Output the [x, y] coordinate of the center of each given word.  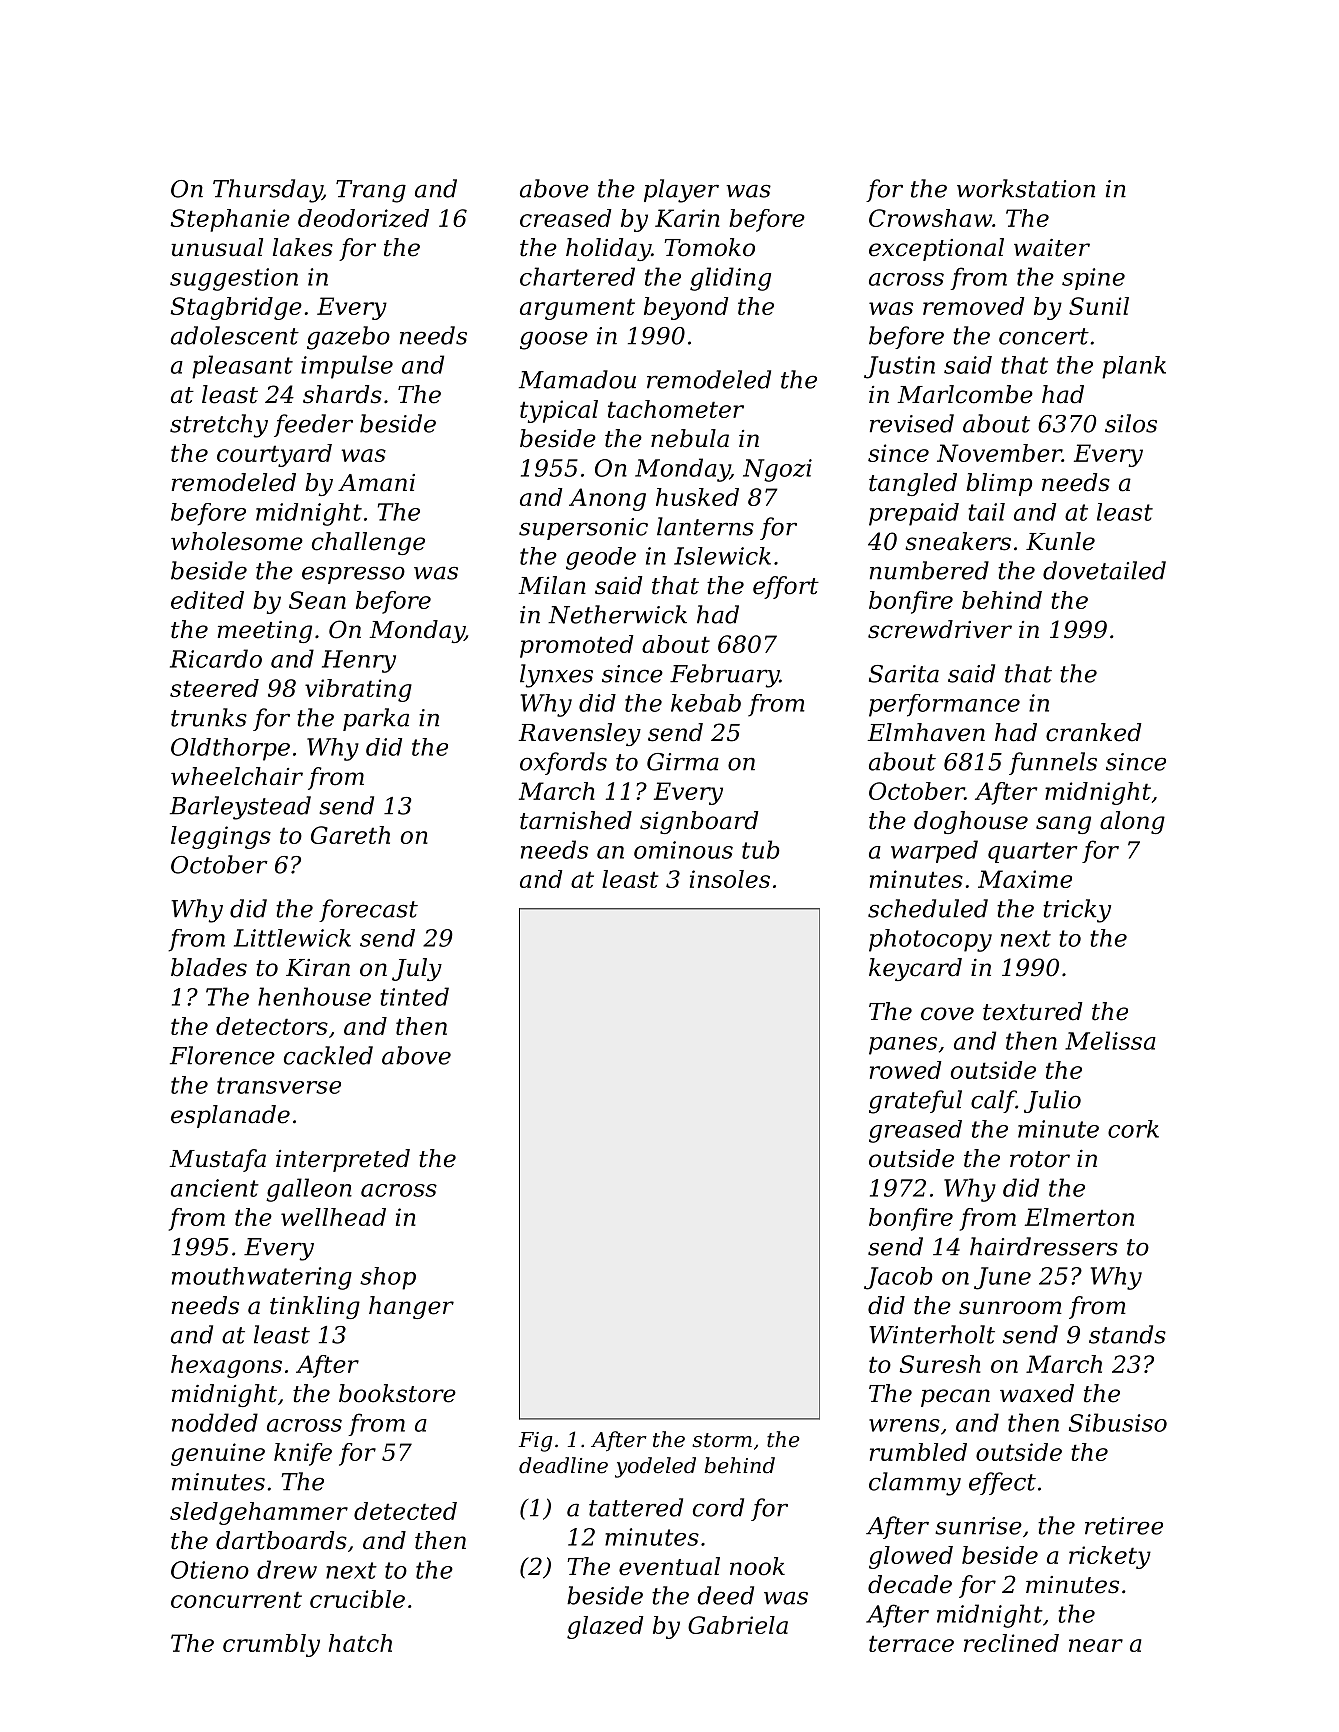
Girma [683, 762]
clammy [915, 1484]
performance [944, 705]
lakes [303, 247]
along [1132, 822]
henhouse [314, 996]
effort [786, 587]
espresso [353, 575]
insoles [730, 879]
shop [388, 1278]
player [681, 191]
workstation [1026, 188]
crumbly [271, 1645]
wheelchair [237, 776]
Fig [535, 1442]
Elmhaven [926, 732]
